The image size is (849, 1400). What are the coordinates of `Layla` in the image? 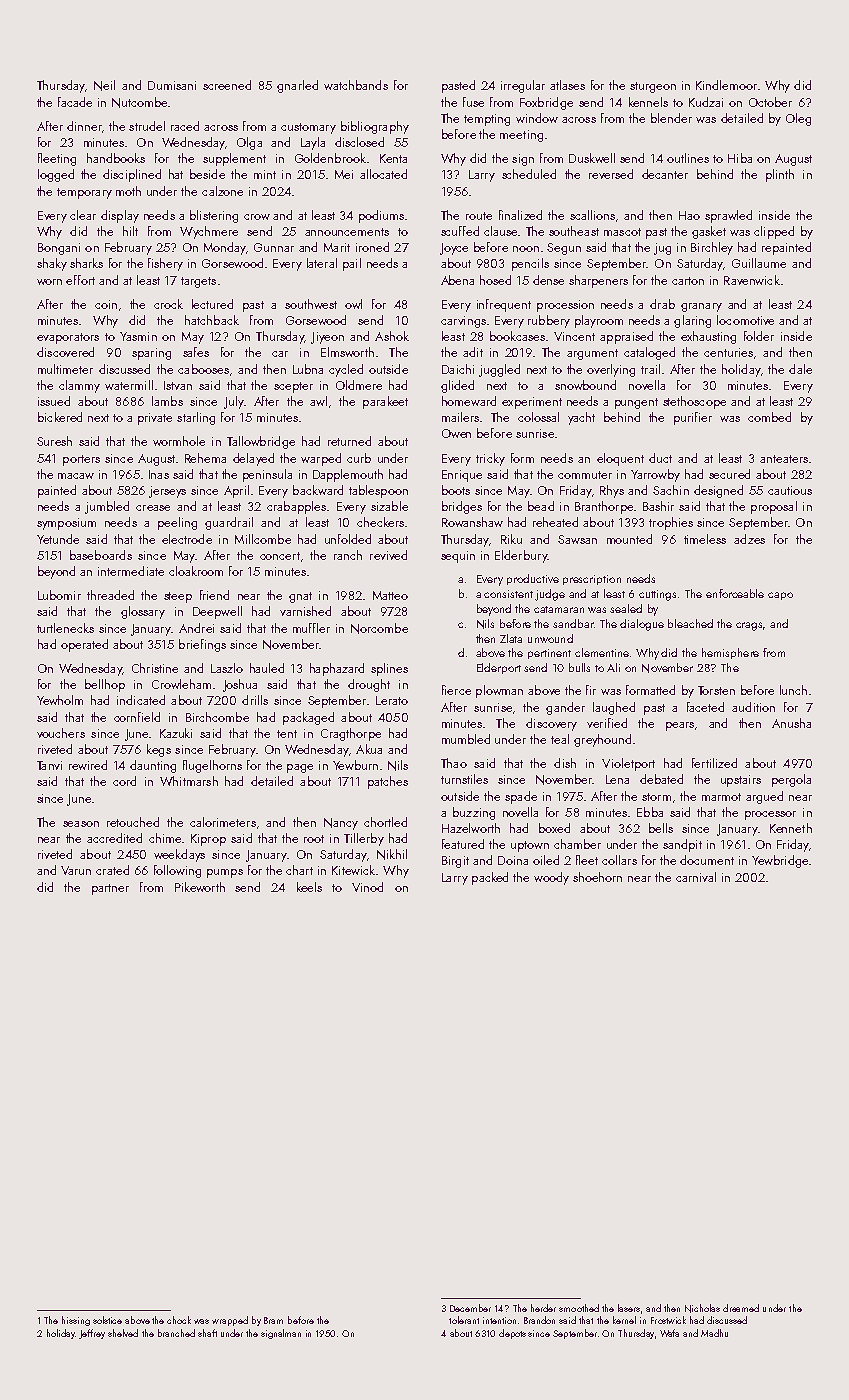 It's located at (313, 143).
